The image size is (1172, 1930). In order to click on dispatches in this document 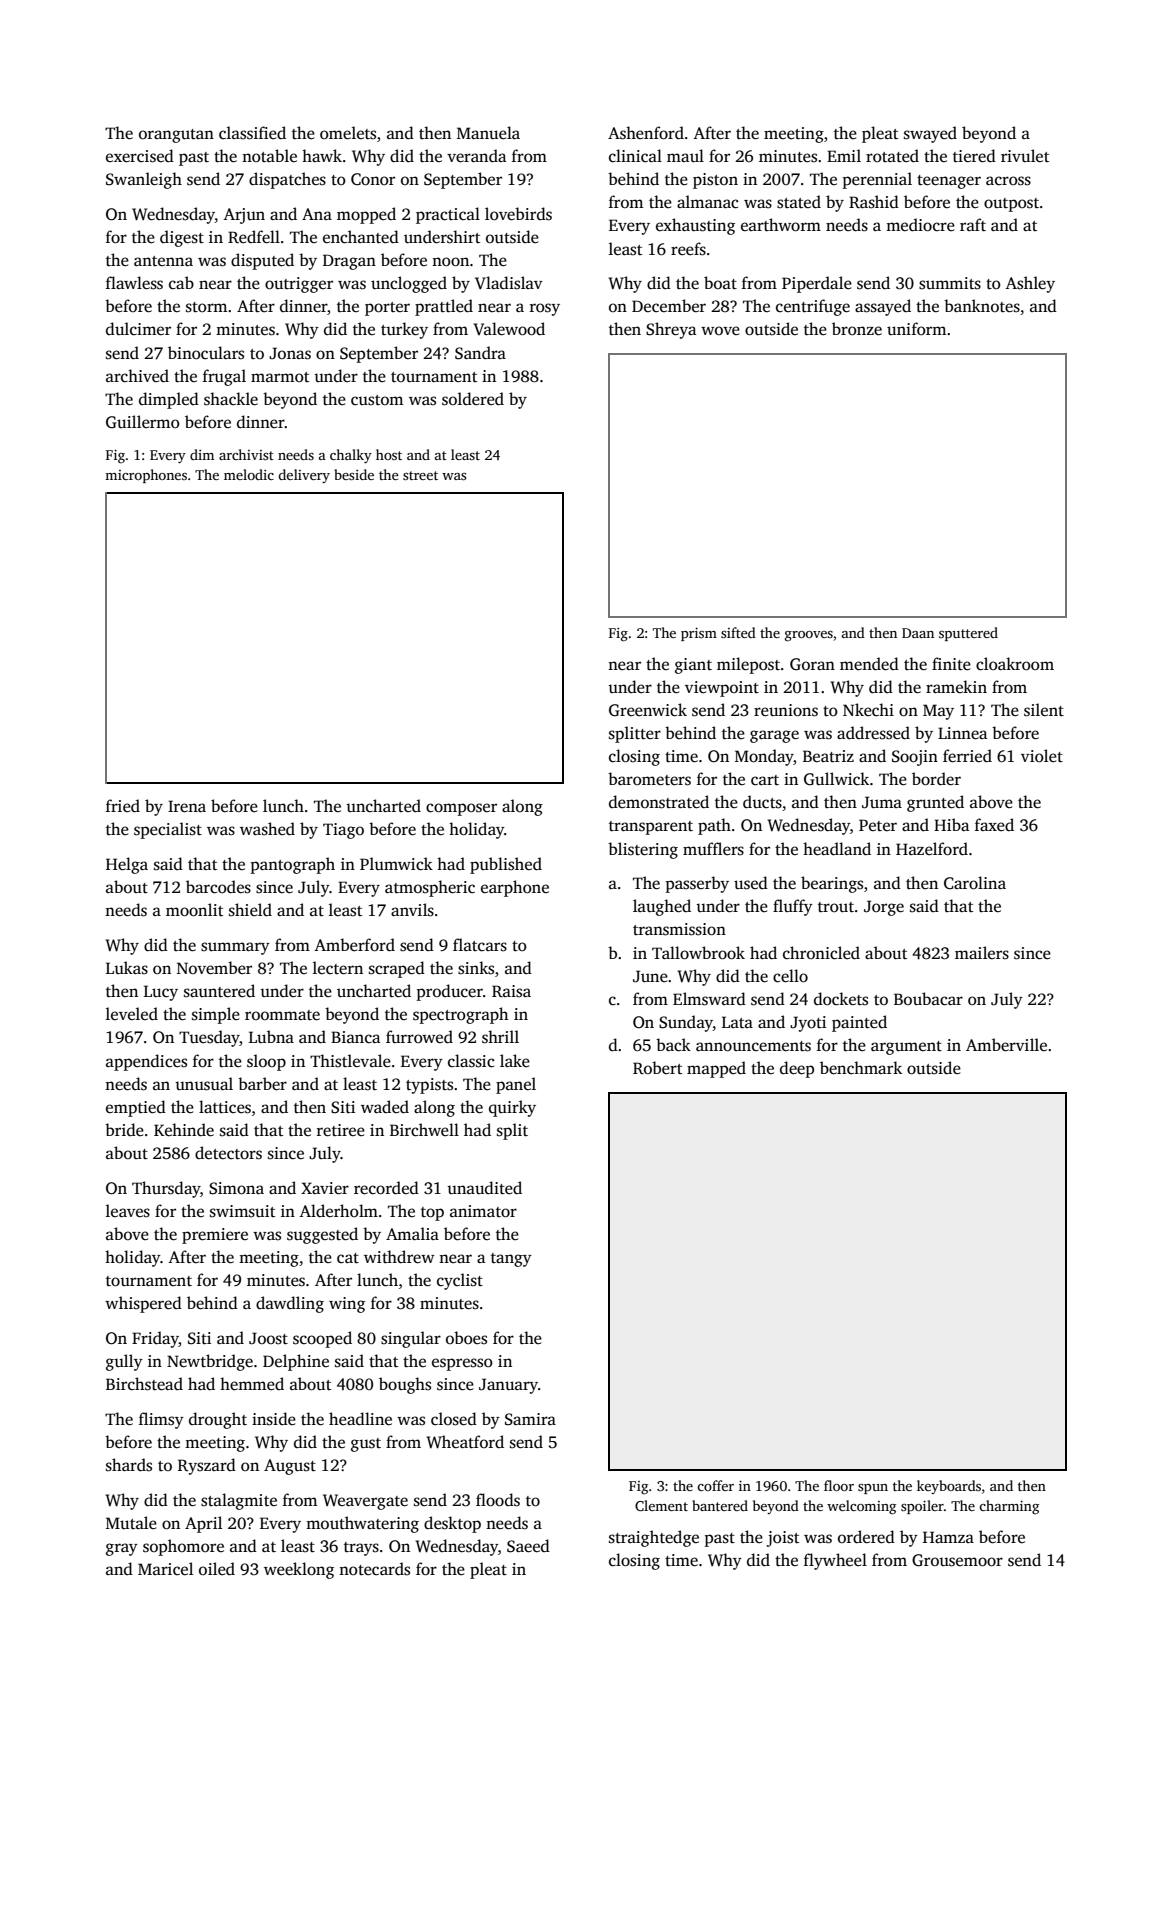, I will do `click(287, 180)`.
